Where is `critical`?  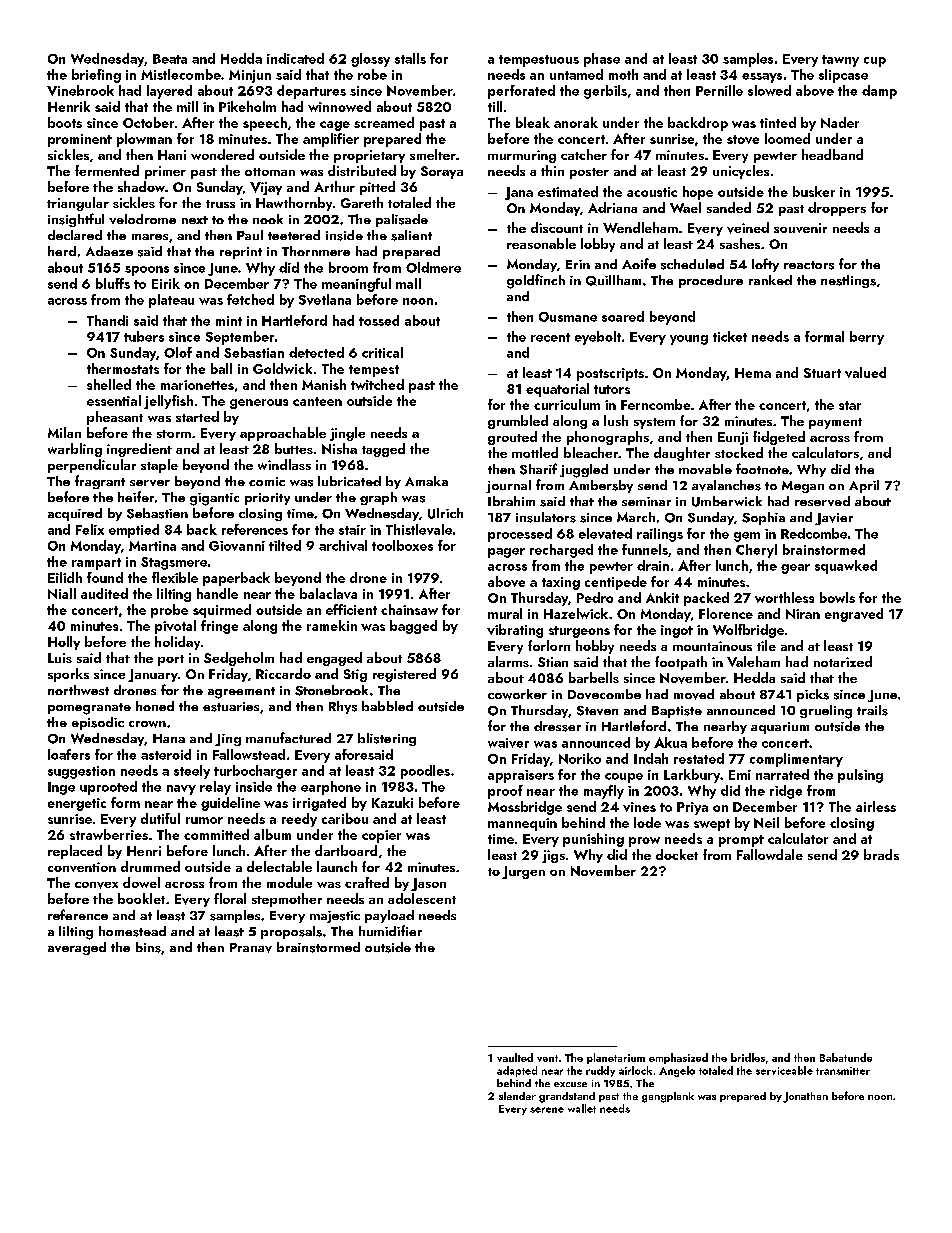 critical is located at coordinates (382, 352).
